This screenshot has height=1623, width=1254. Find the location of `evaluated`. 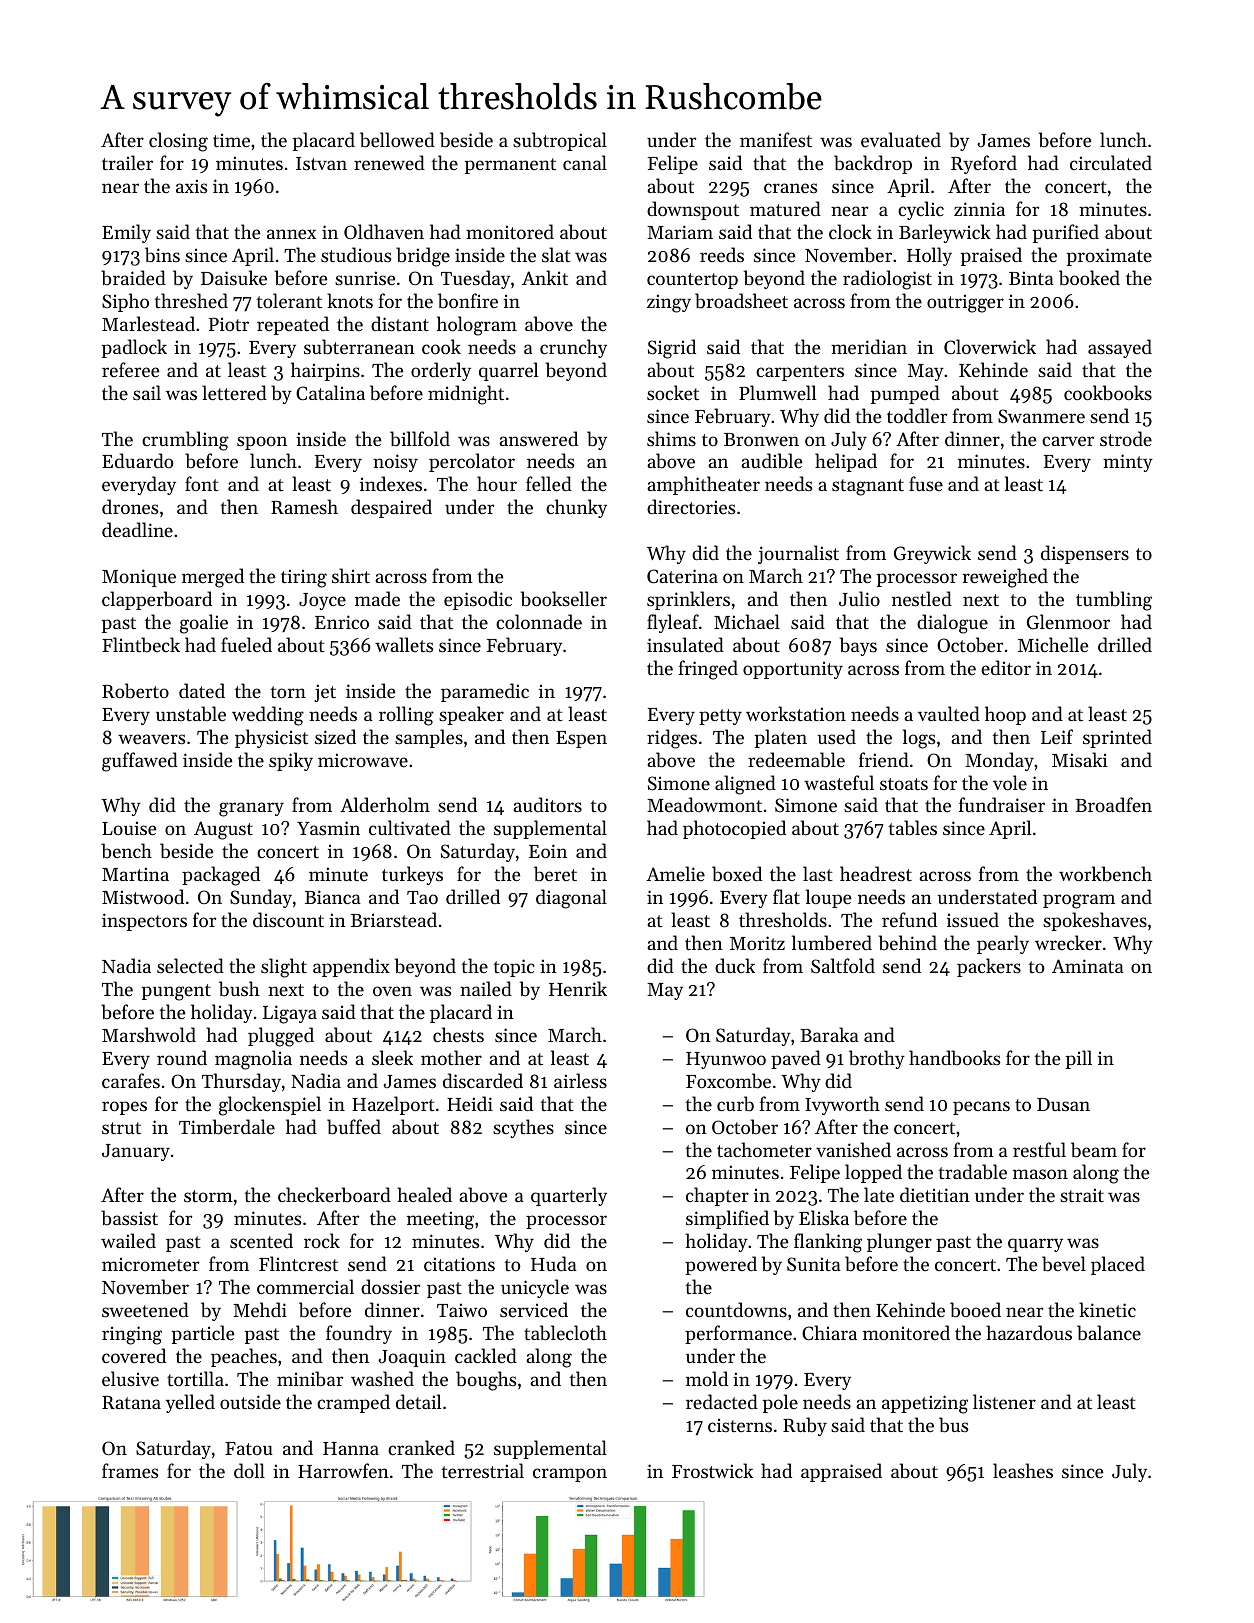

evaluated is located at coordinates (901, 139).
